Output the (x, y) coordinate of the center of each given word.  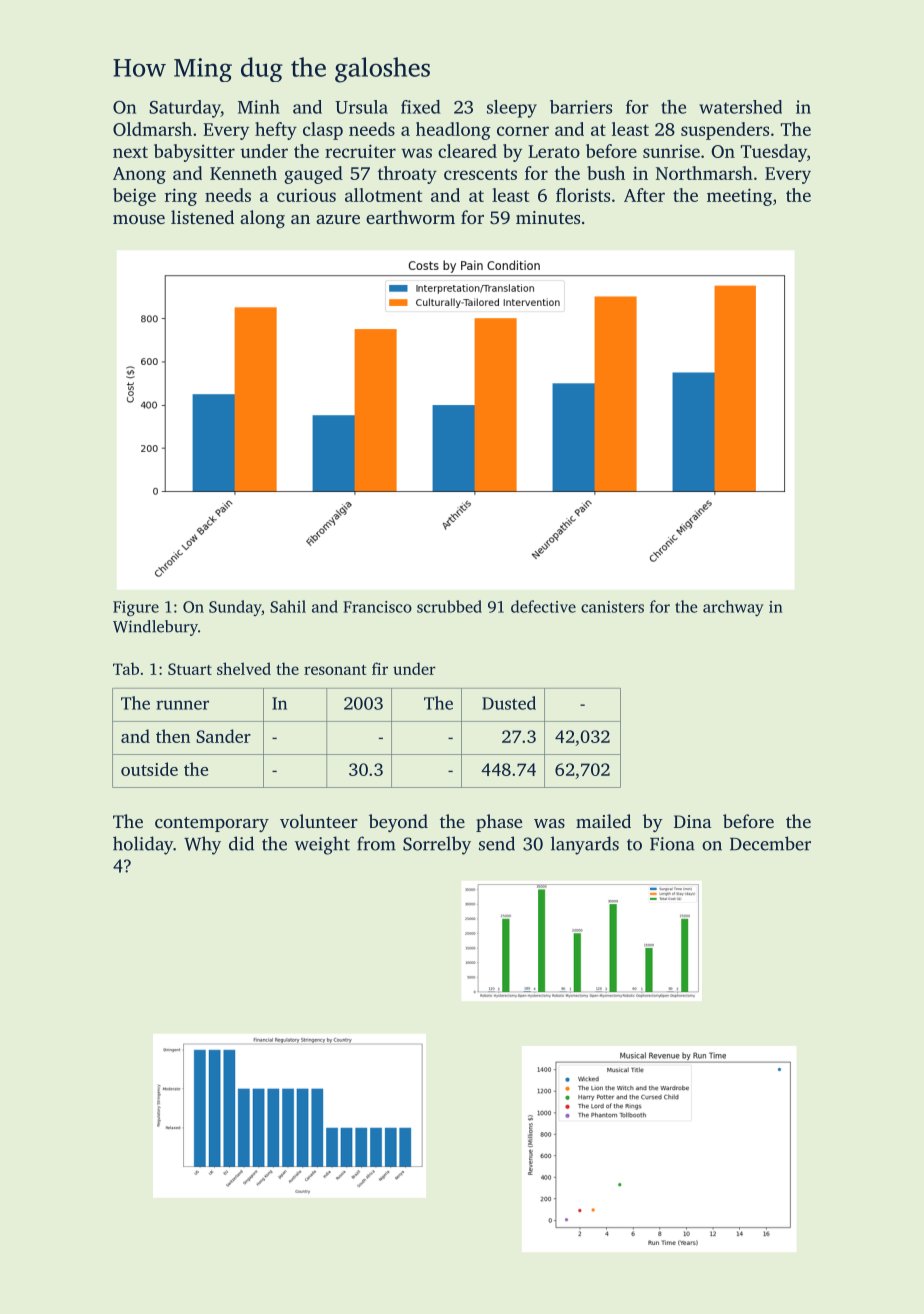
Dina (693, 821)
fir (380, 668)
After (644, 195)
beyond (398, 823)
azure (338, 219)
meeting (739, 197)
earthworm (410, 217)
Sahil (288, 606)
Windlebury (155, 628)
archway (733, 608)
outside (149, 769)
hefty (276, 131)
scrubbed (449, 606)
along (262, 219)
